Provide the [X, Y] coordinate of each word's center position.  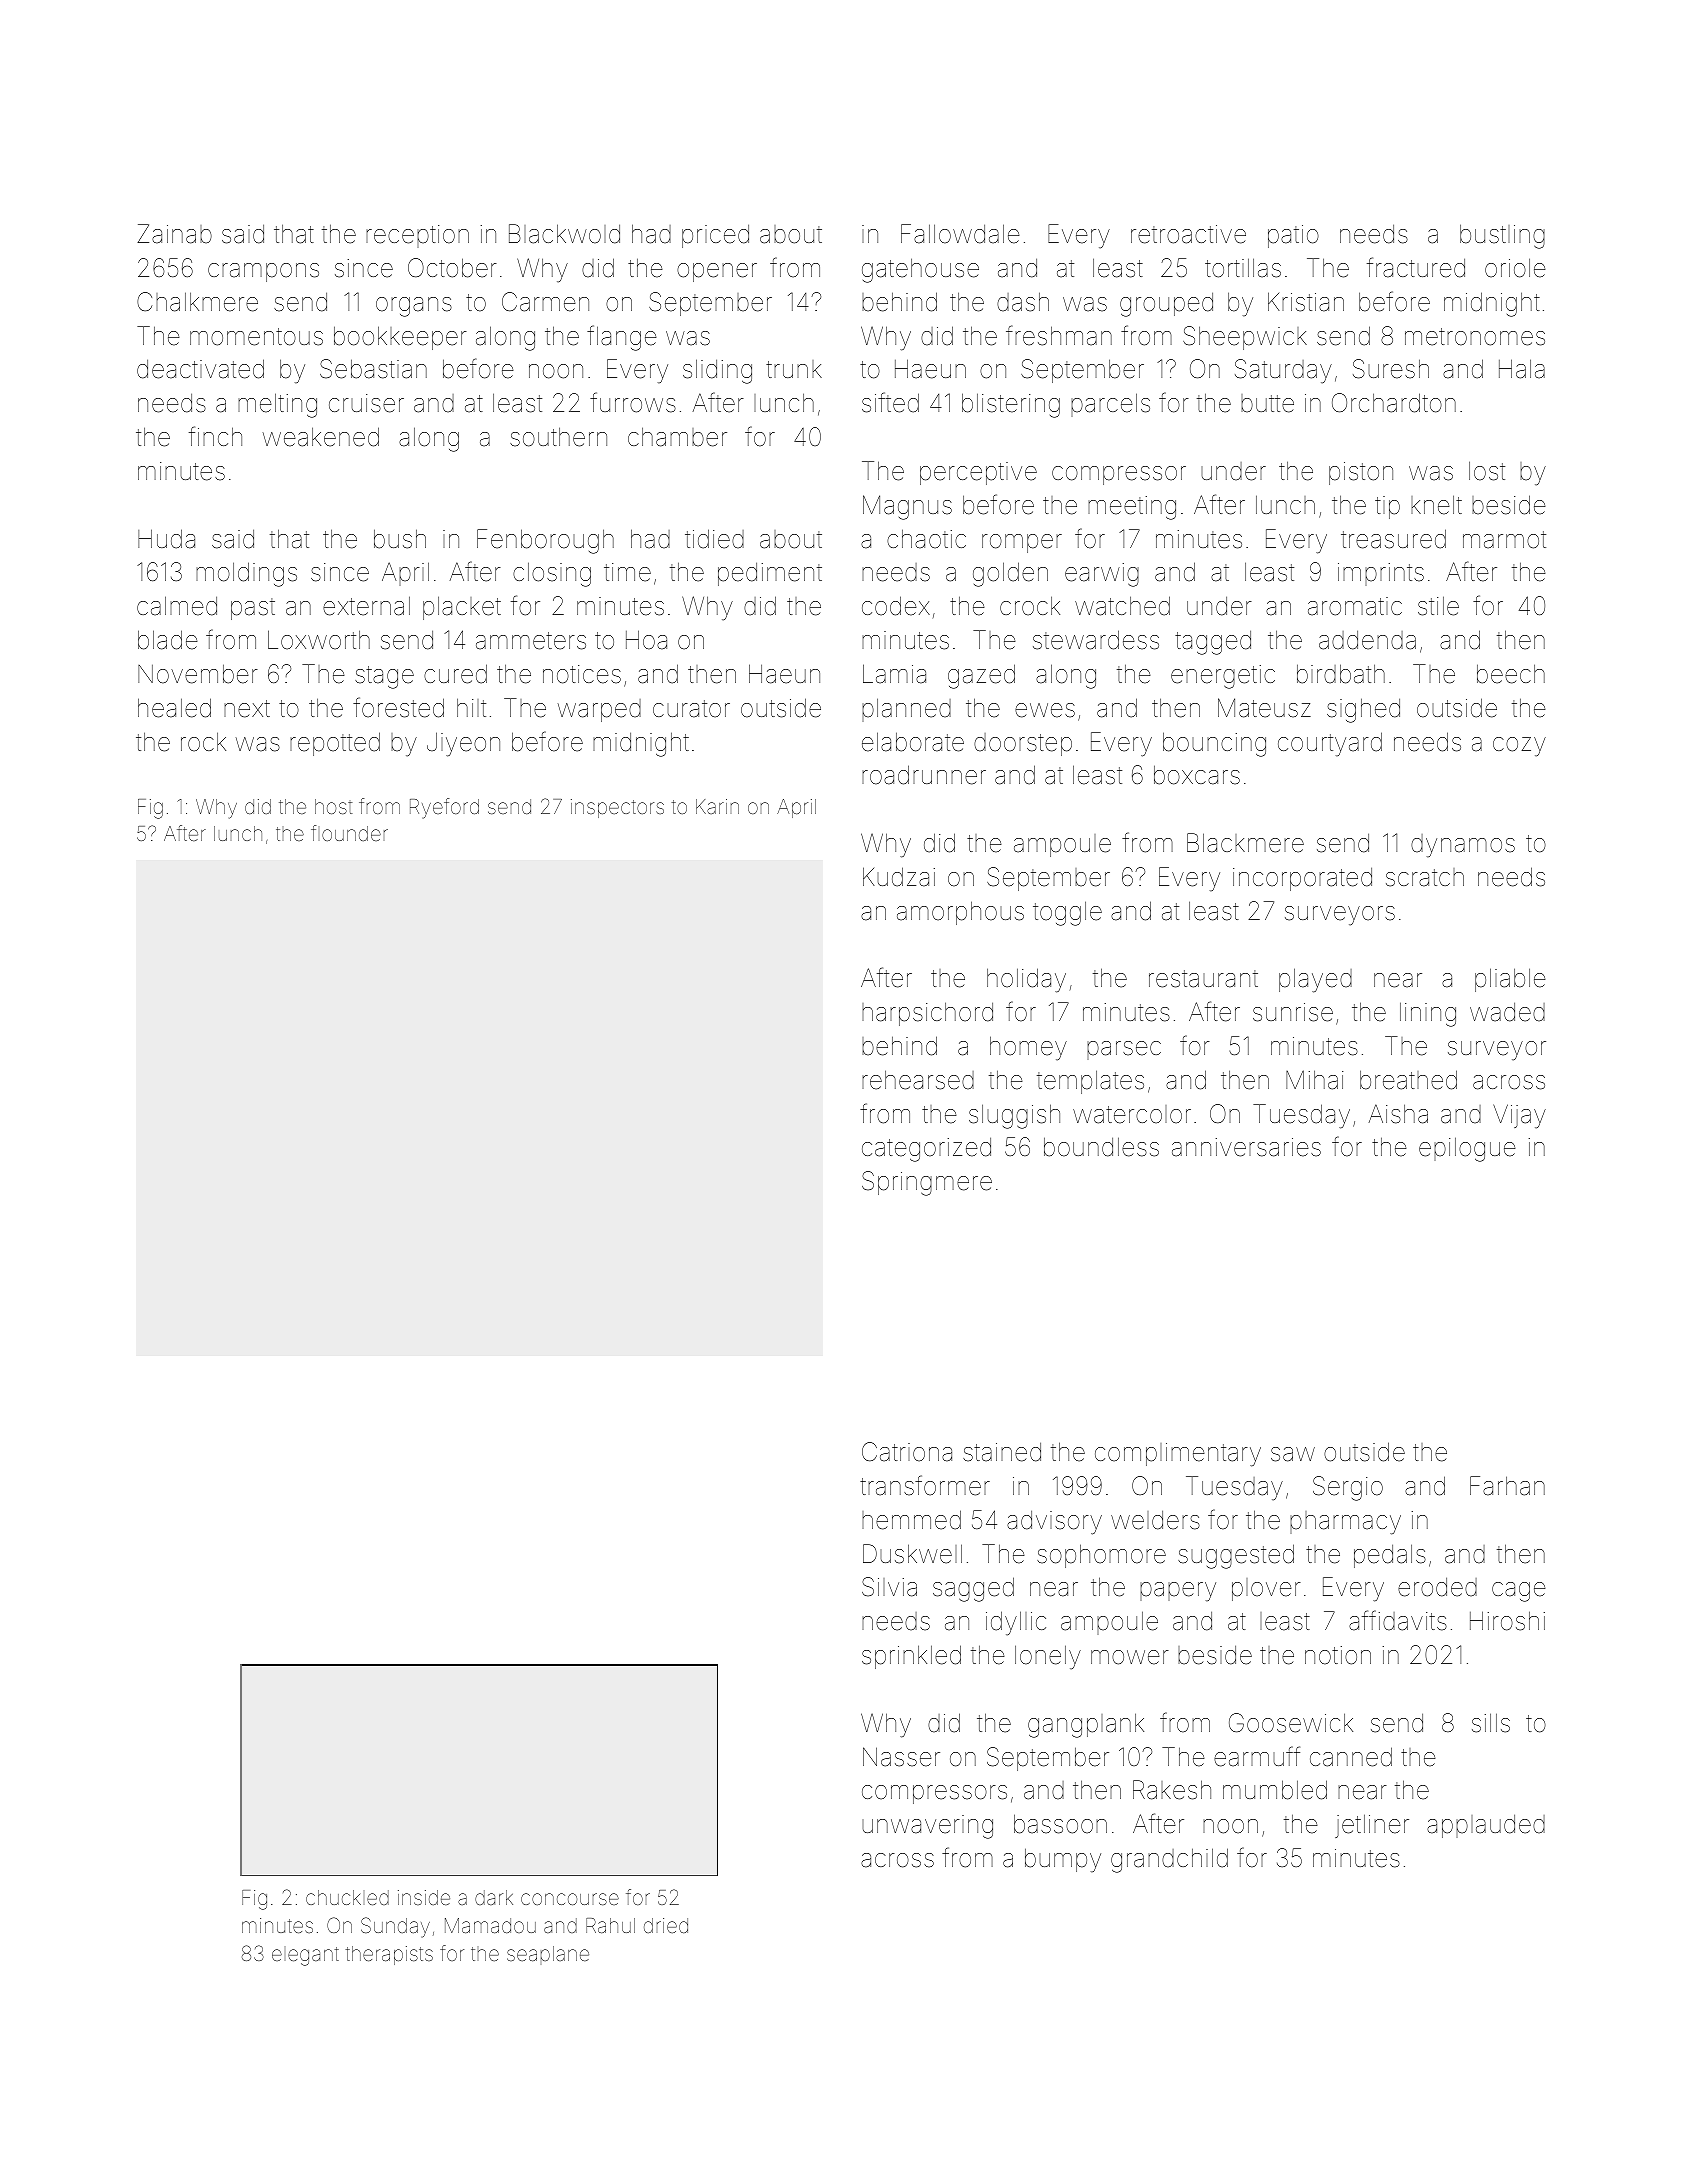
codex [896, 606]
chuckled [347, 1897]
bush [400, 539]
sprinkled [911, 1657]
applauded [1486, 1826]
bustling [1502, 236]
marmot [1504, 540]
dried [666, 1925]
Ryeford [444, 808]
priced [715, 236]
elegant [305, 1956]
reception [417, 236]
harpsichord [927, 1014]
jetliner [1372, 1826]
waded [1507, 1012]
